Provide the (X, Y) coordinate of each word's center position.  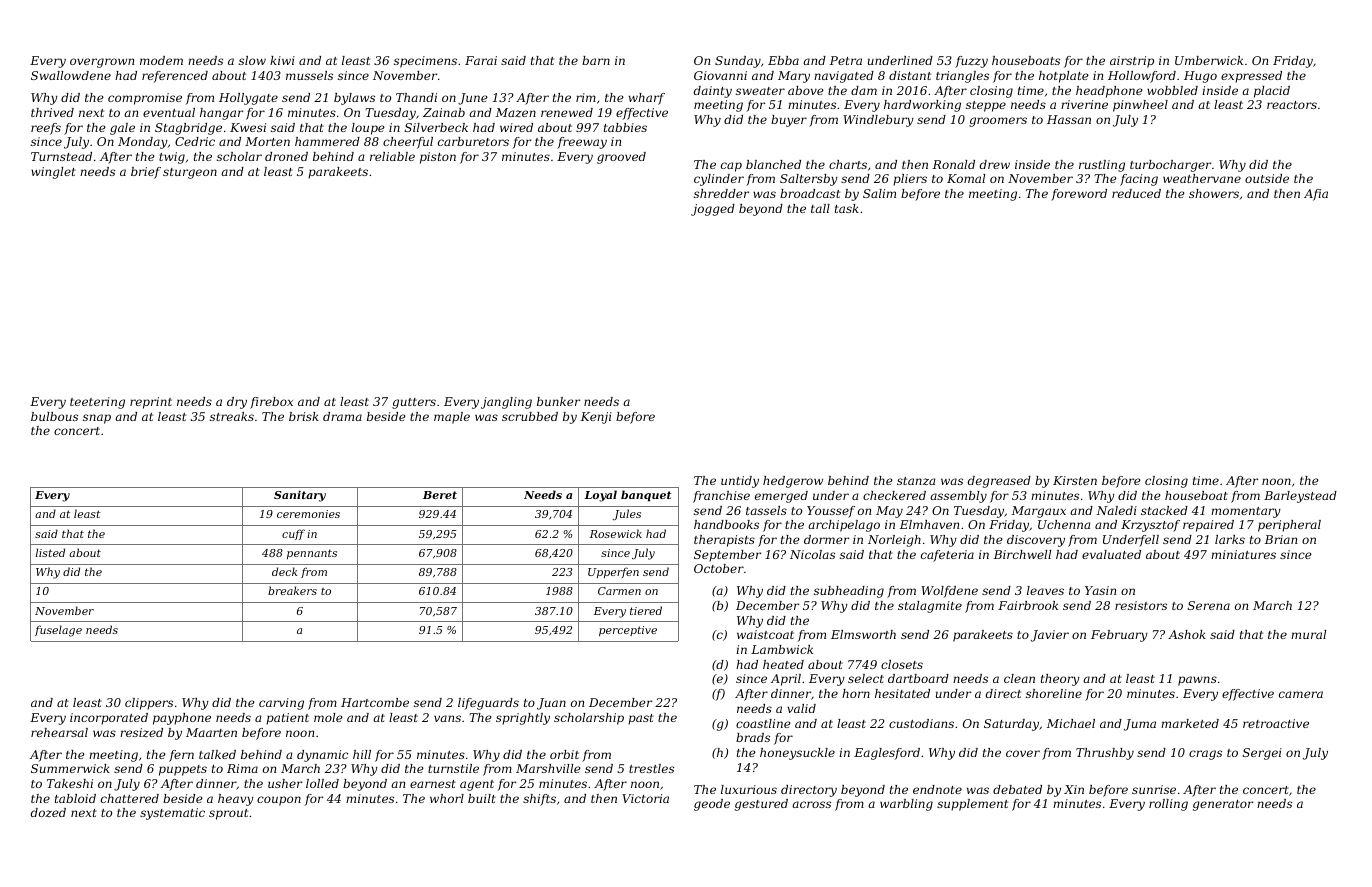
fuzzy (971, 62)
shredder (721, 193)
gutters (414, 403)
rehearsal (59, 732)
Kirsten (1075, 480)
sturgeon (190, 173)
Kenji (596, 418)
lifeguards (488, 704)
